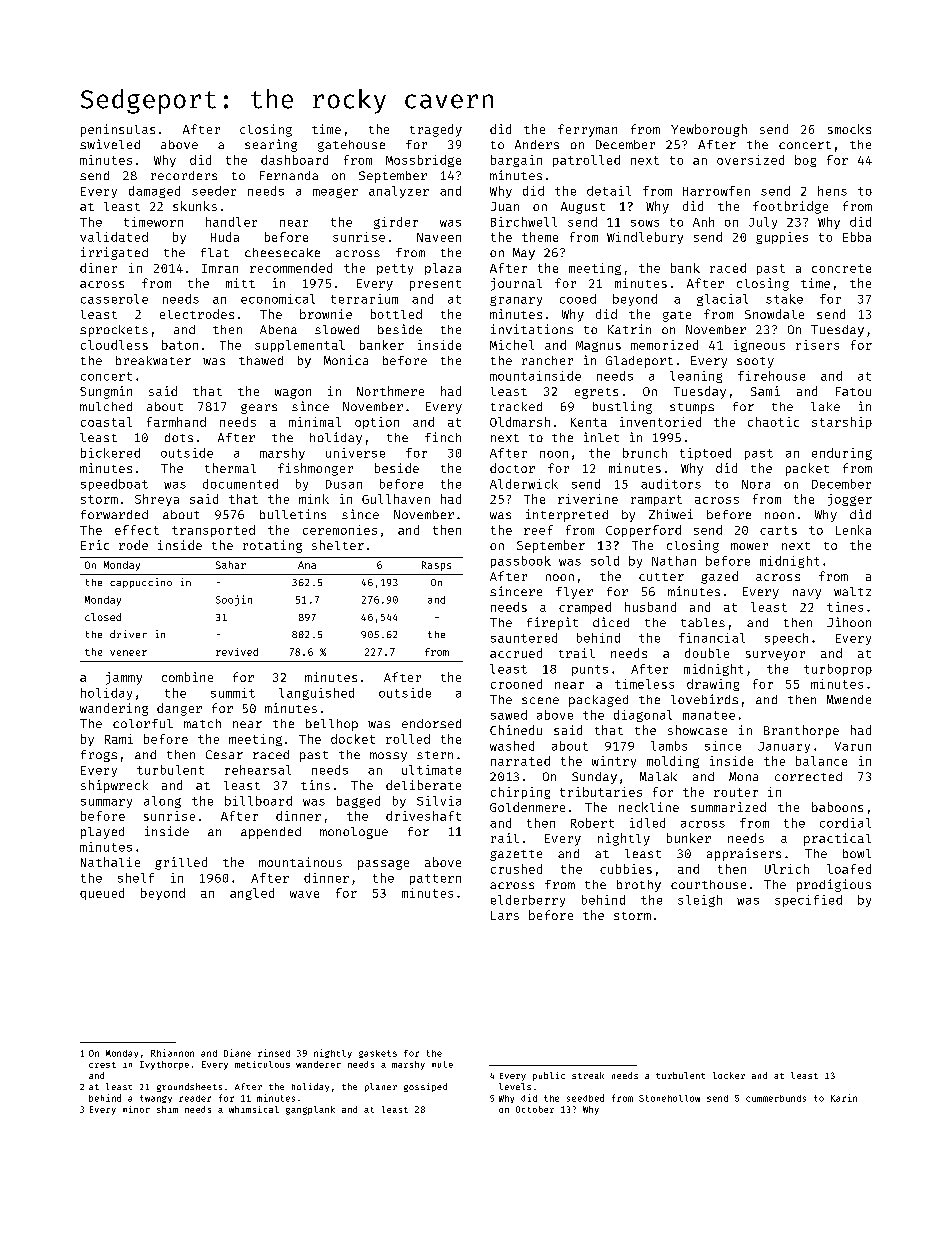 The height and width of the image is (1233, 952). What do you see at coordinates (849, 129) in the image?
I see `smocks` at bounding box center [849, 129].
